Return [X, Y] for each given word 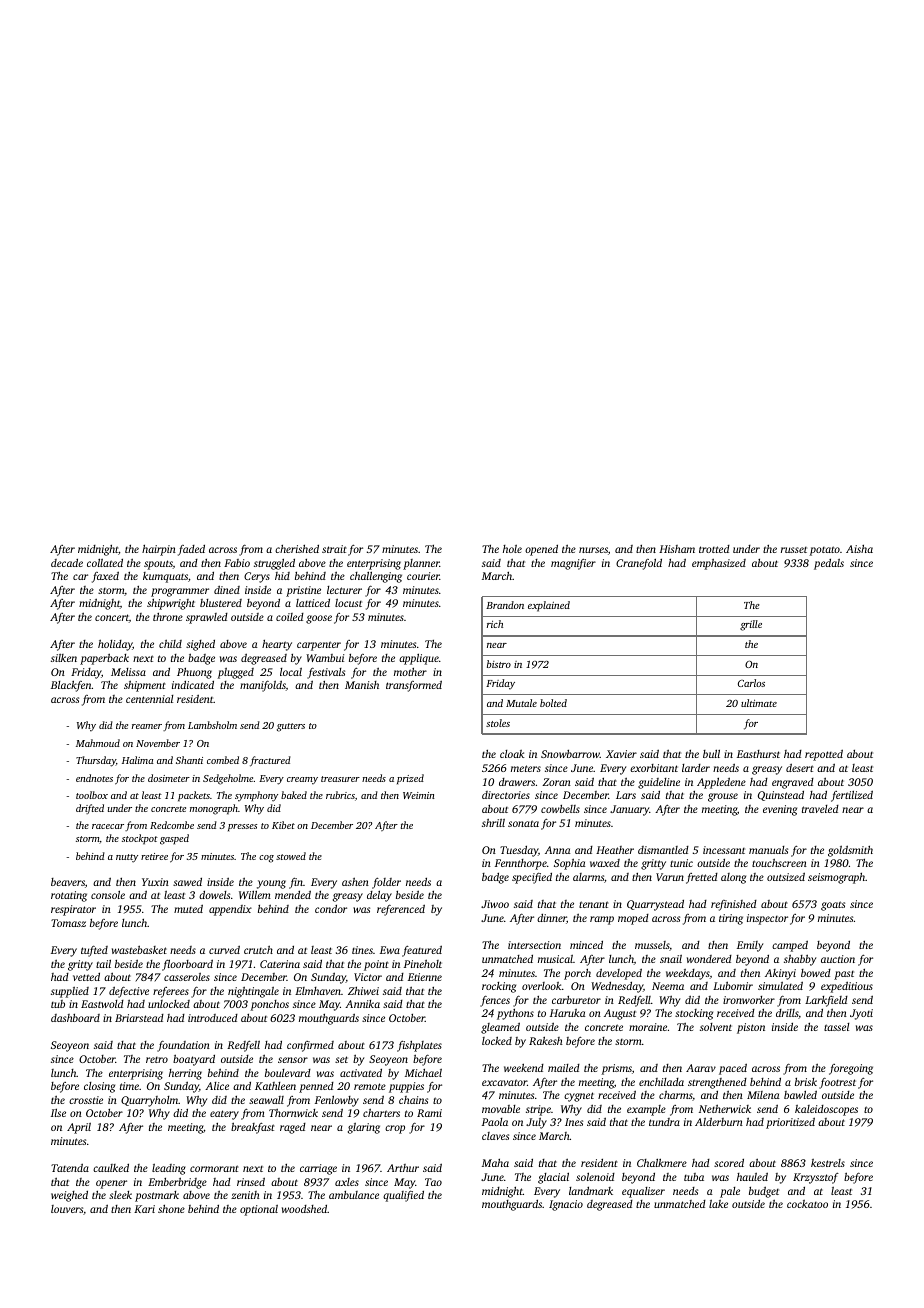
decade [67, 563]
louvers [67, 1209]
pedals [829, 564]
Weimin [419, 795]
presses [242, 828]
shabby [800, 960]
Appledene [721, 783]
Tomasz [68, 923]
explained [549, 606]
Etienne [425, 977]
